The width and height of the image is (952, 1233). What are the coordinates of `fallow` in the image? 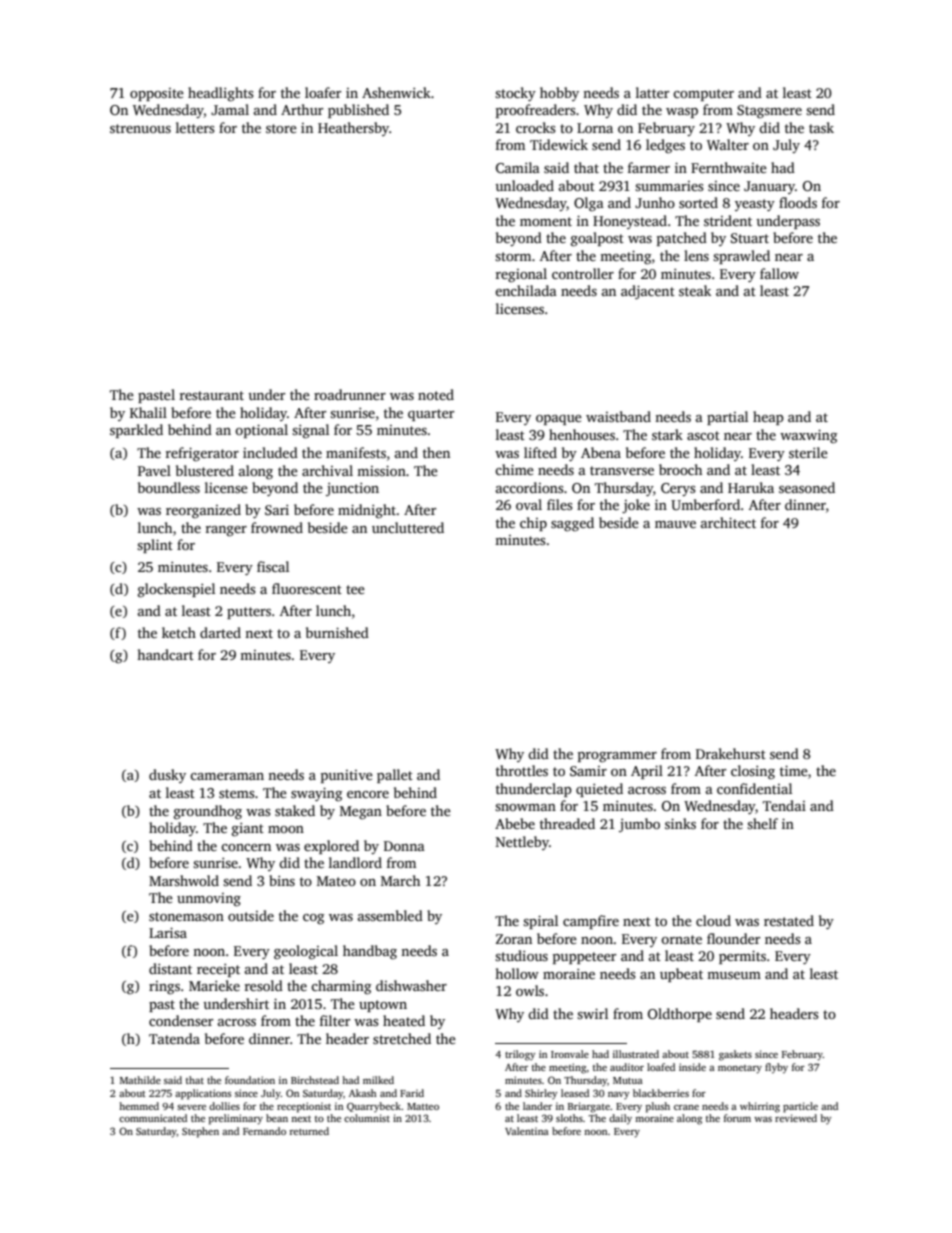 It's located at (779, 273).
